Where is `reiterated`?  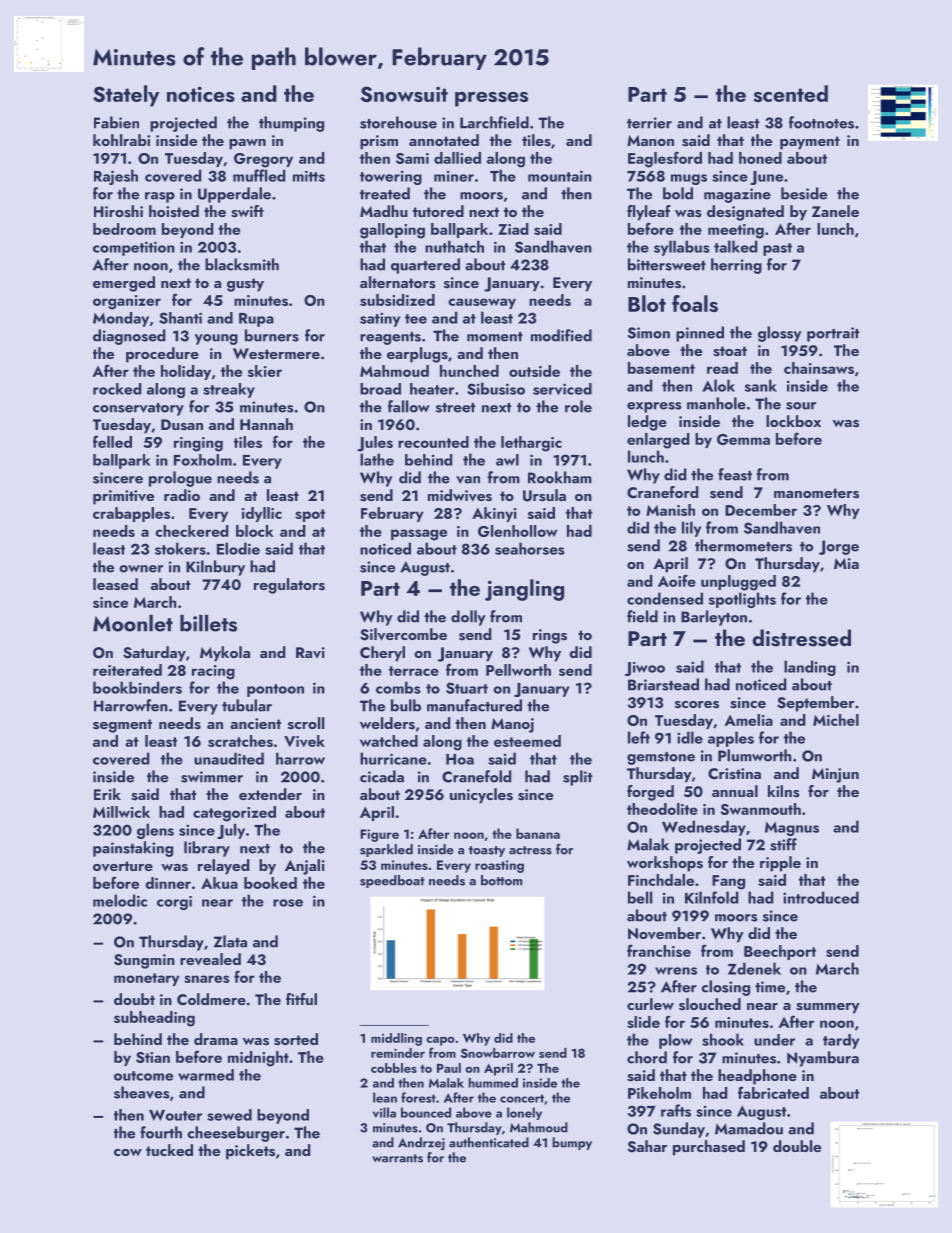
reiterated is located at coordinates (127, 670).
